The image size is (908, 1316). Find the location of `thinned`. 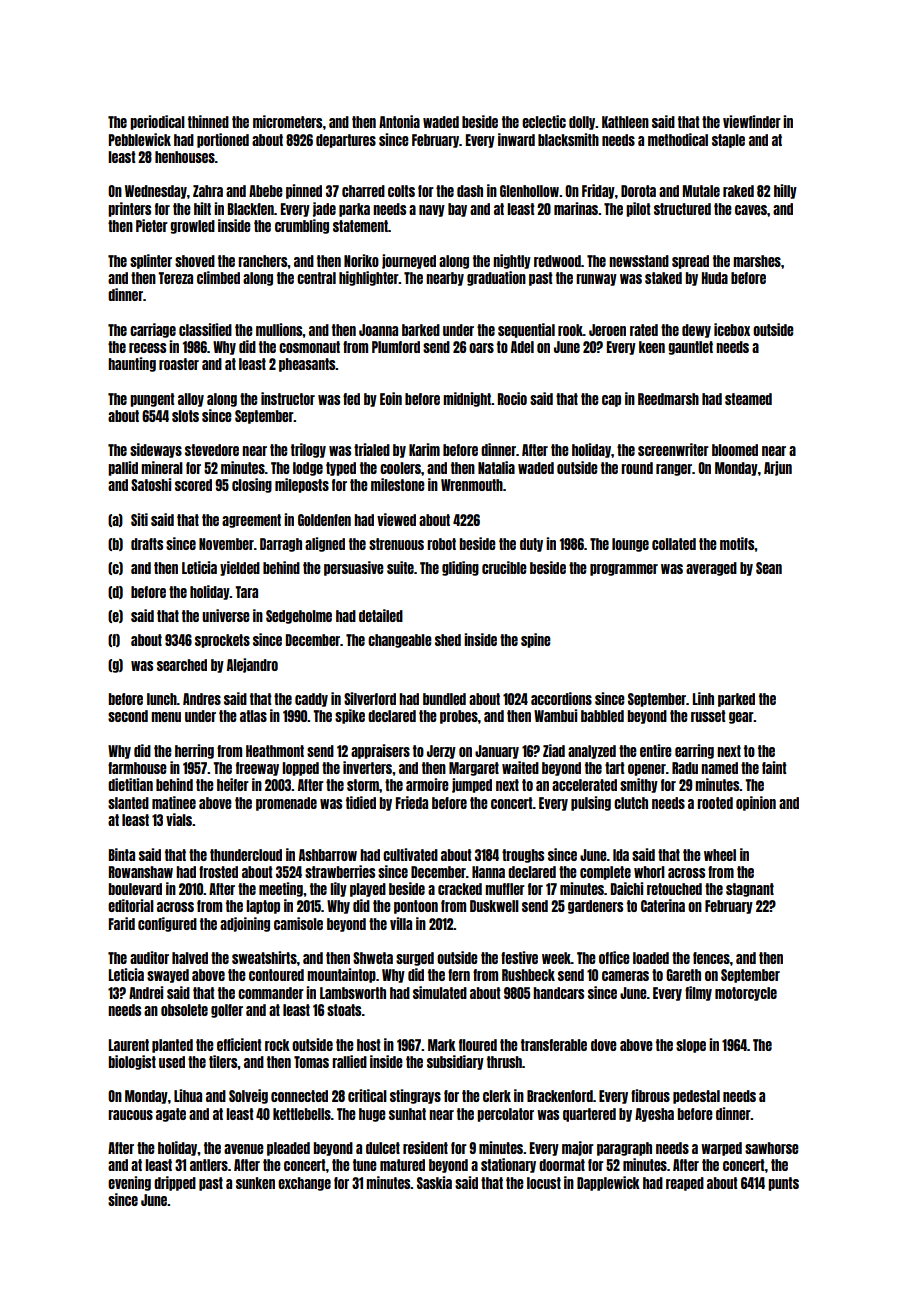

thinned is located at coordinates (208, 121).
